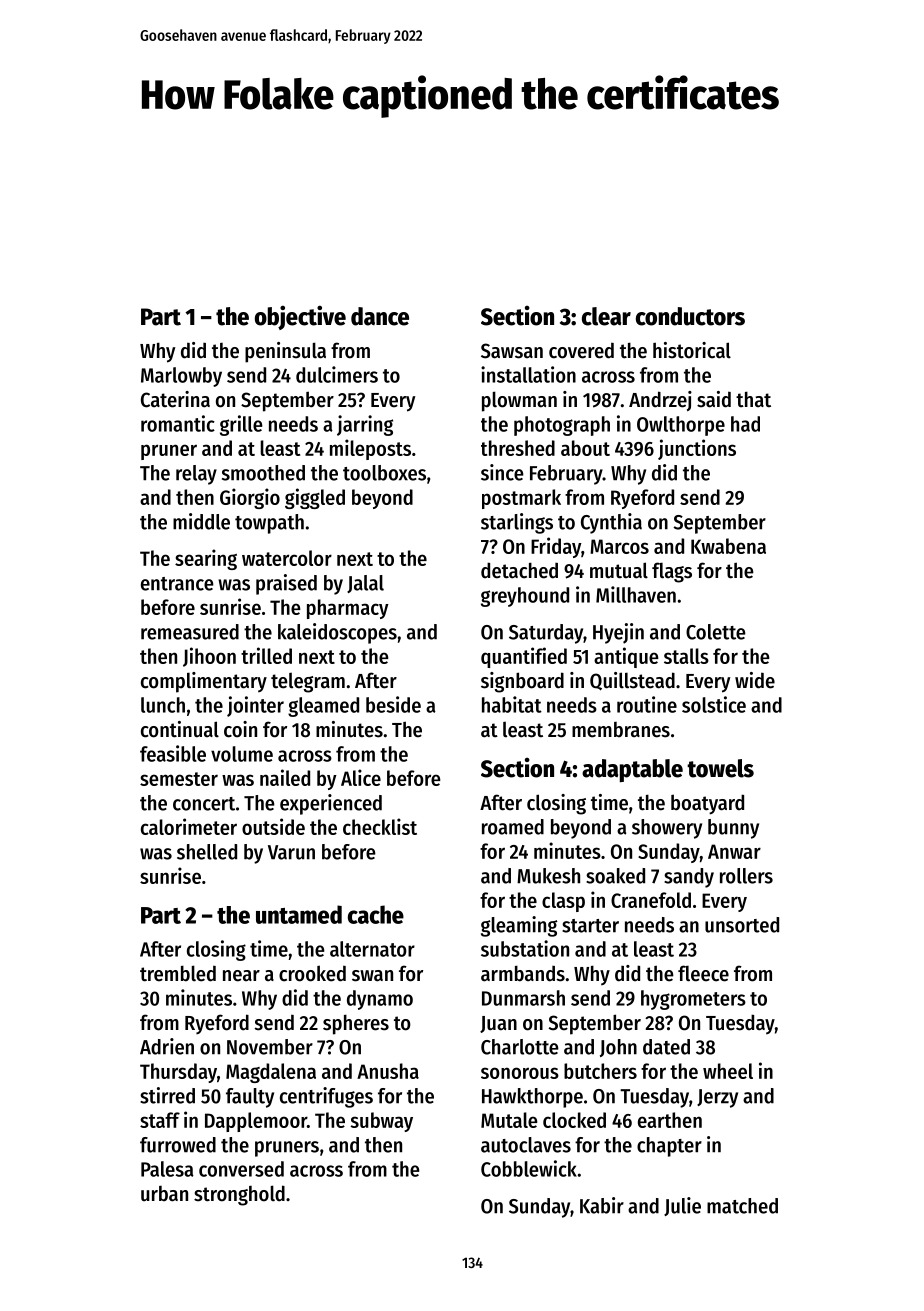 Image resolution: width=924 pixels, height=1311 pixels. I want to click on gleamed, so click(323, 707).
